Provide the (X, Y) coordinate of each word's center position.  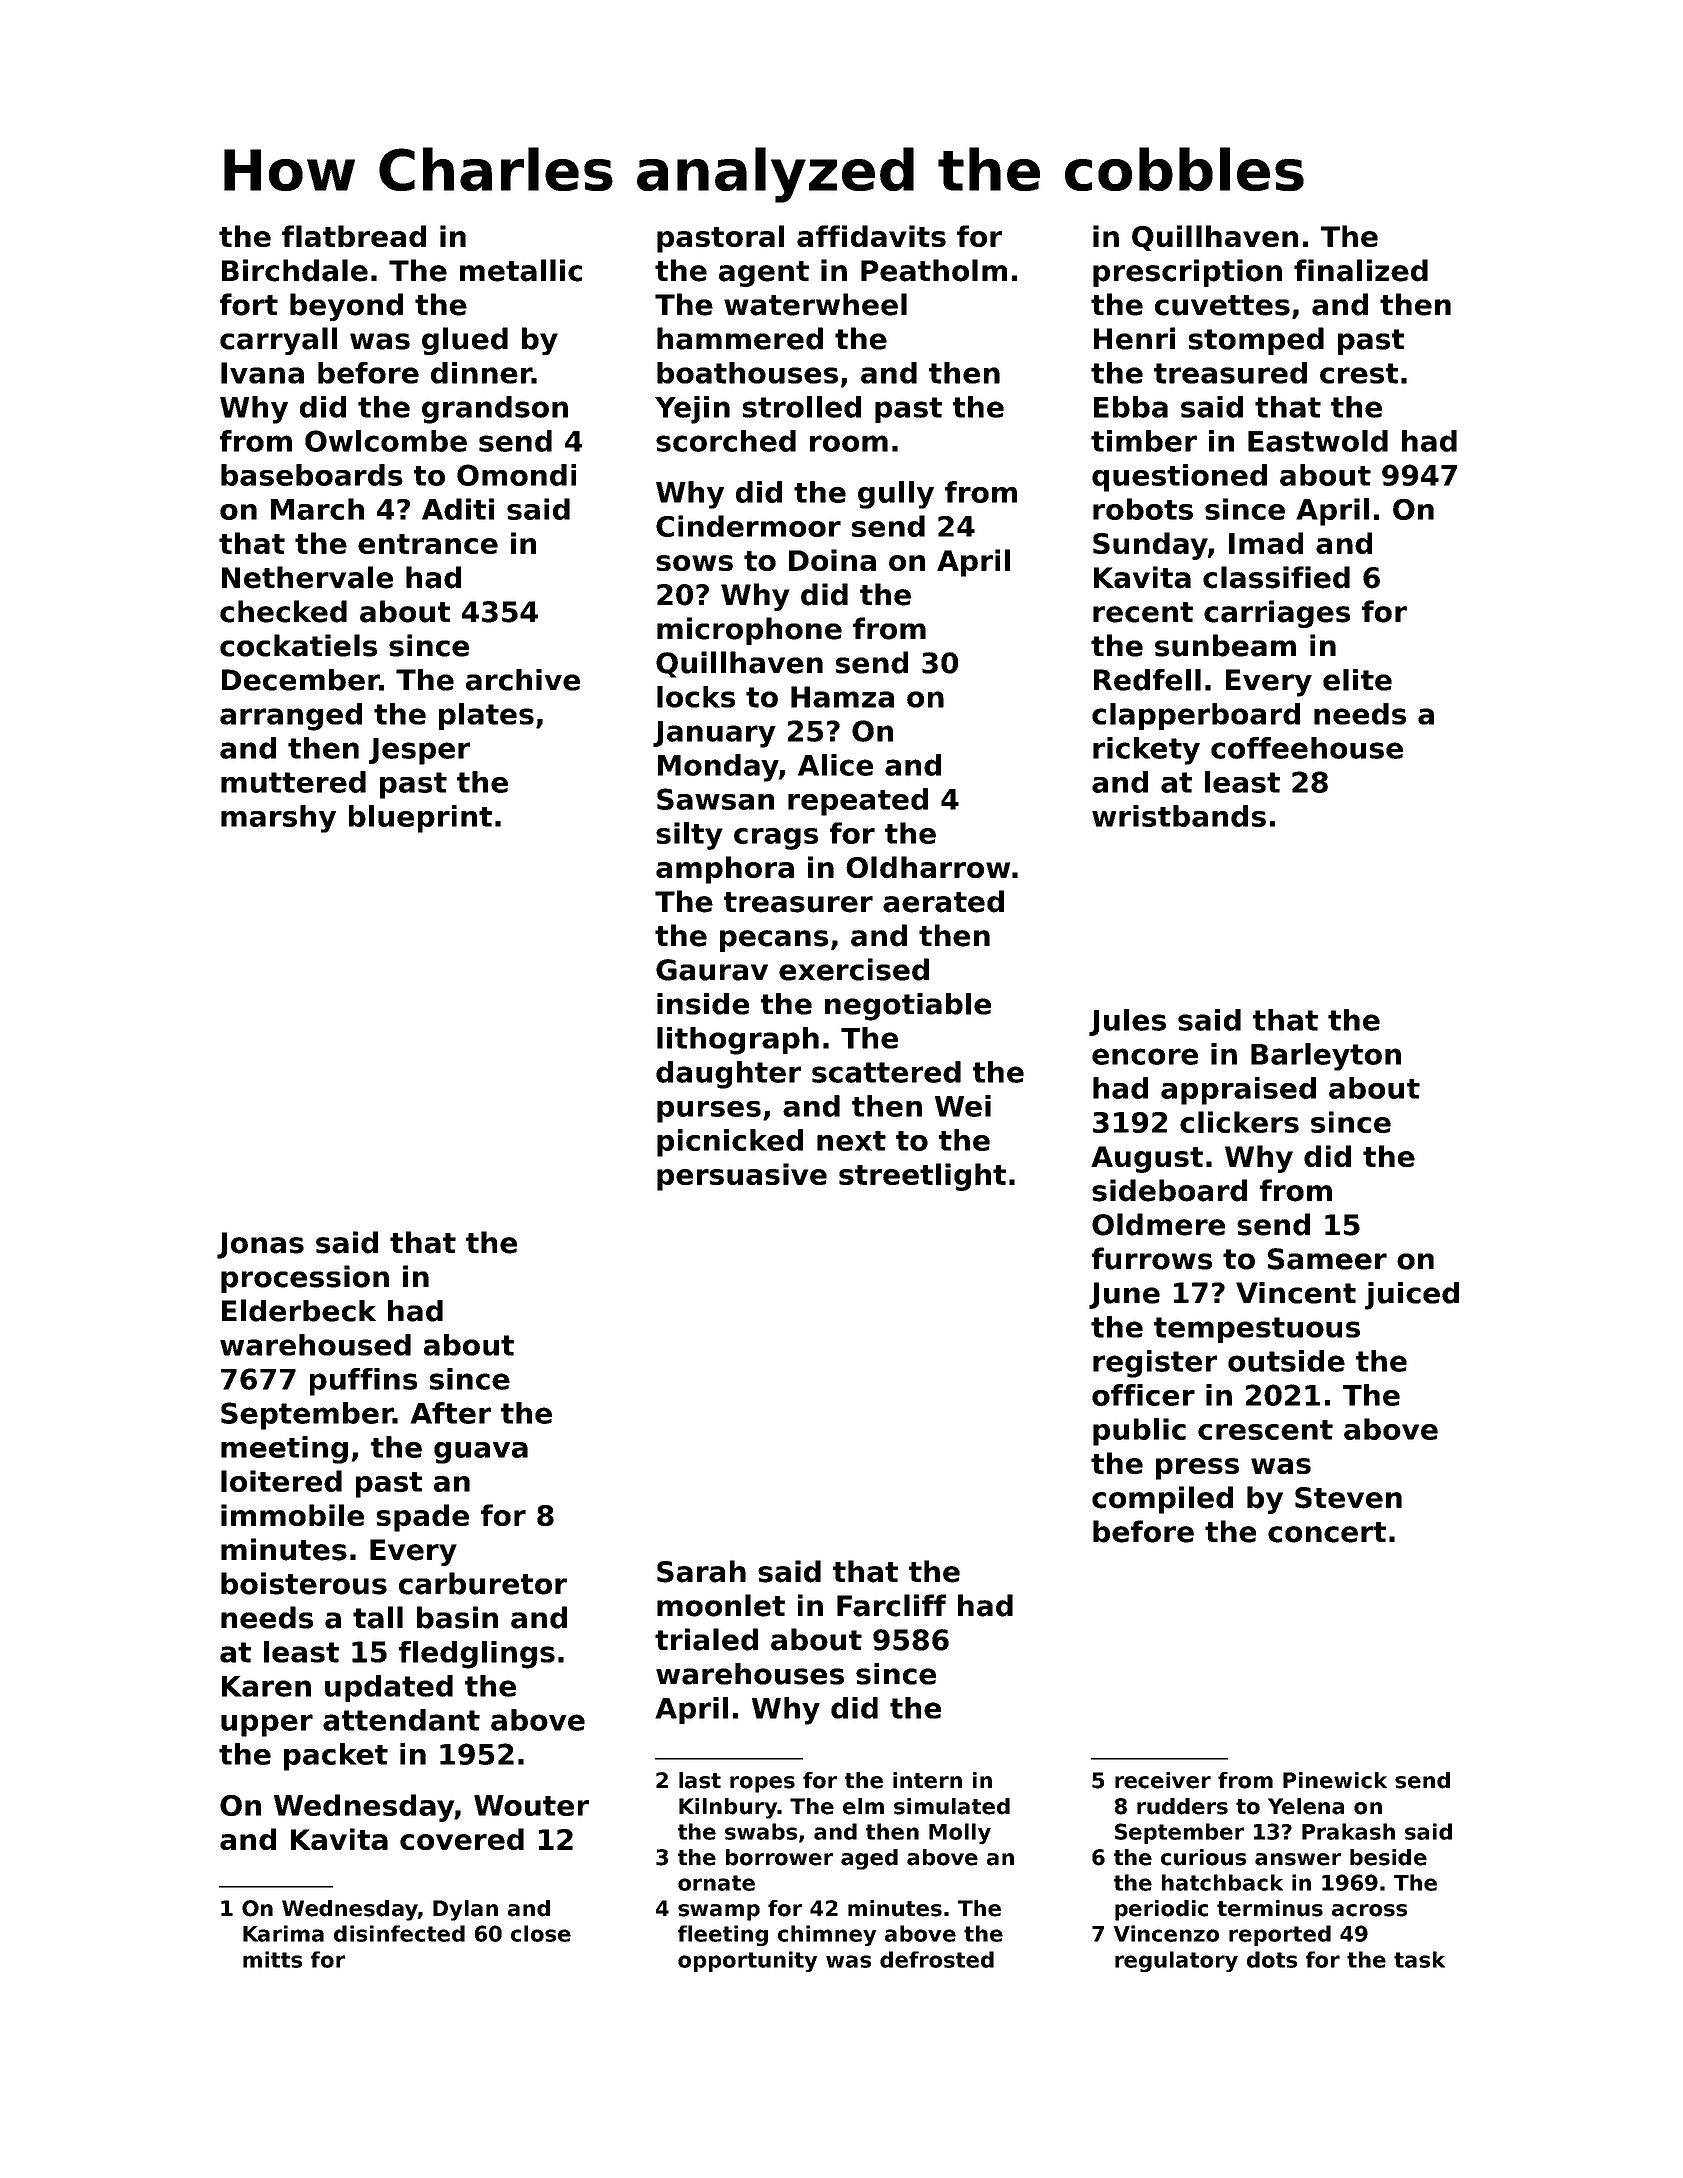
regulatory (1176, 1961)
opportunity (748, 1961)
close (541, 1933)
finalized (1361, 270)
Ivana (262, 373)
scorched (726, 441)
